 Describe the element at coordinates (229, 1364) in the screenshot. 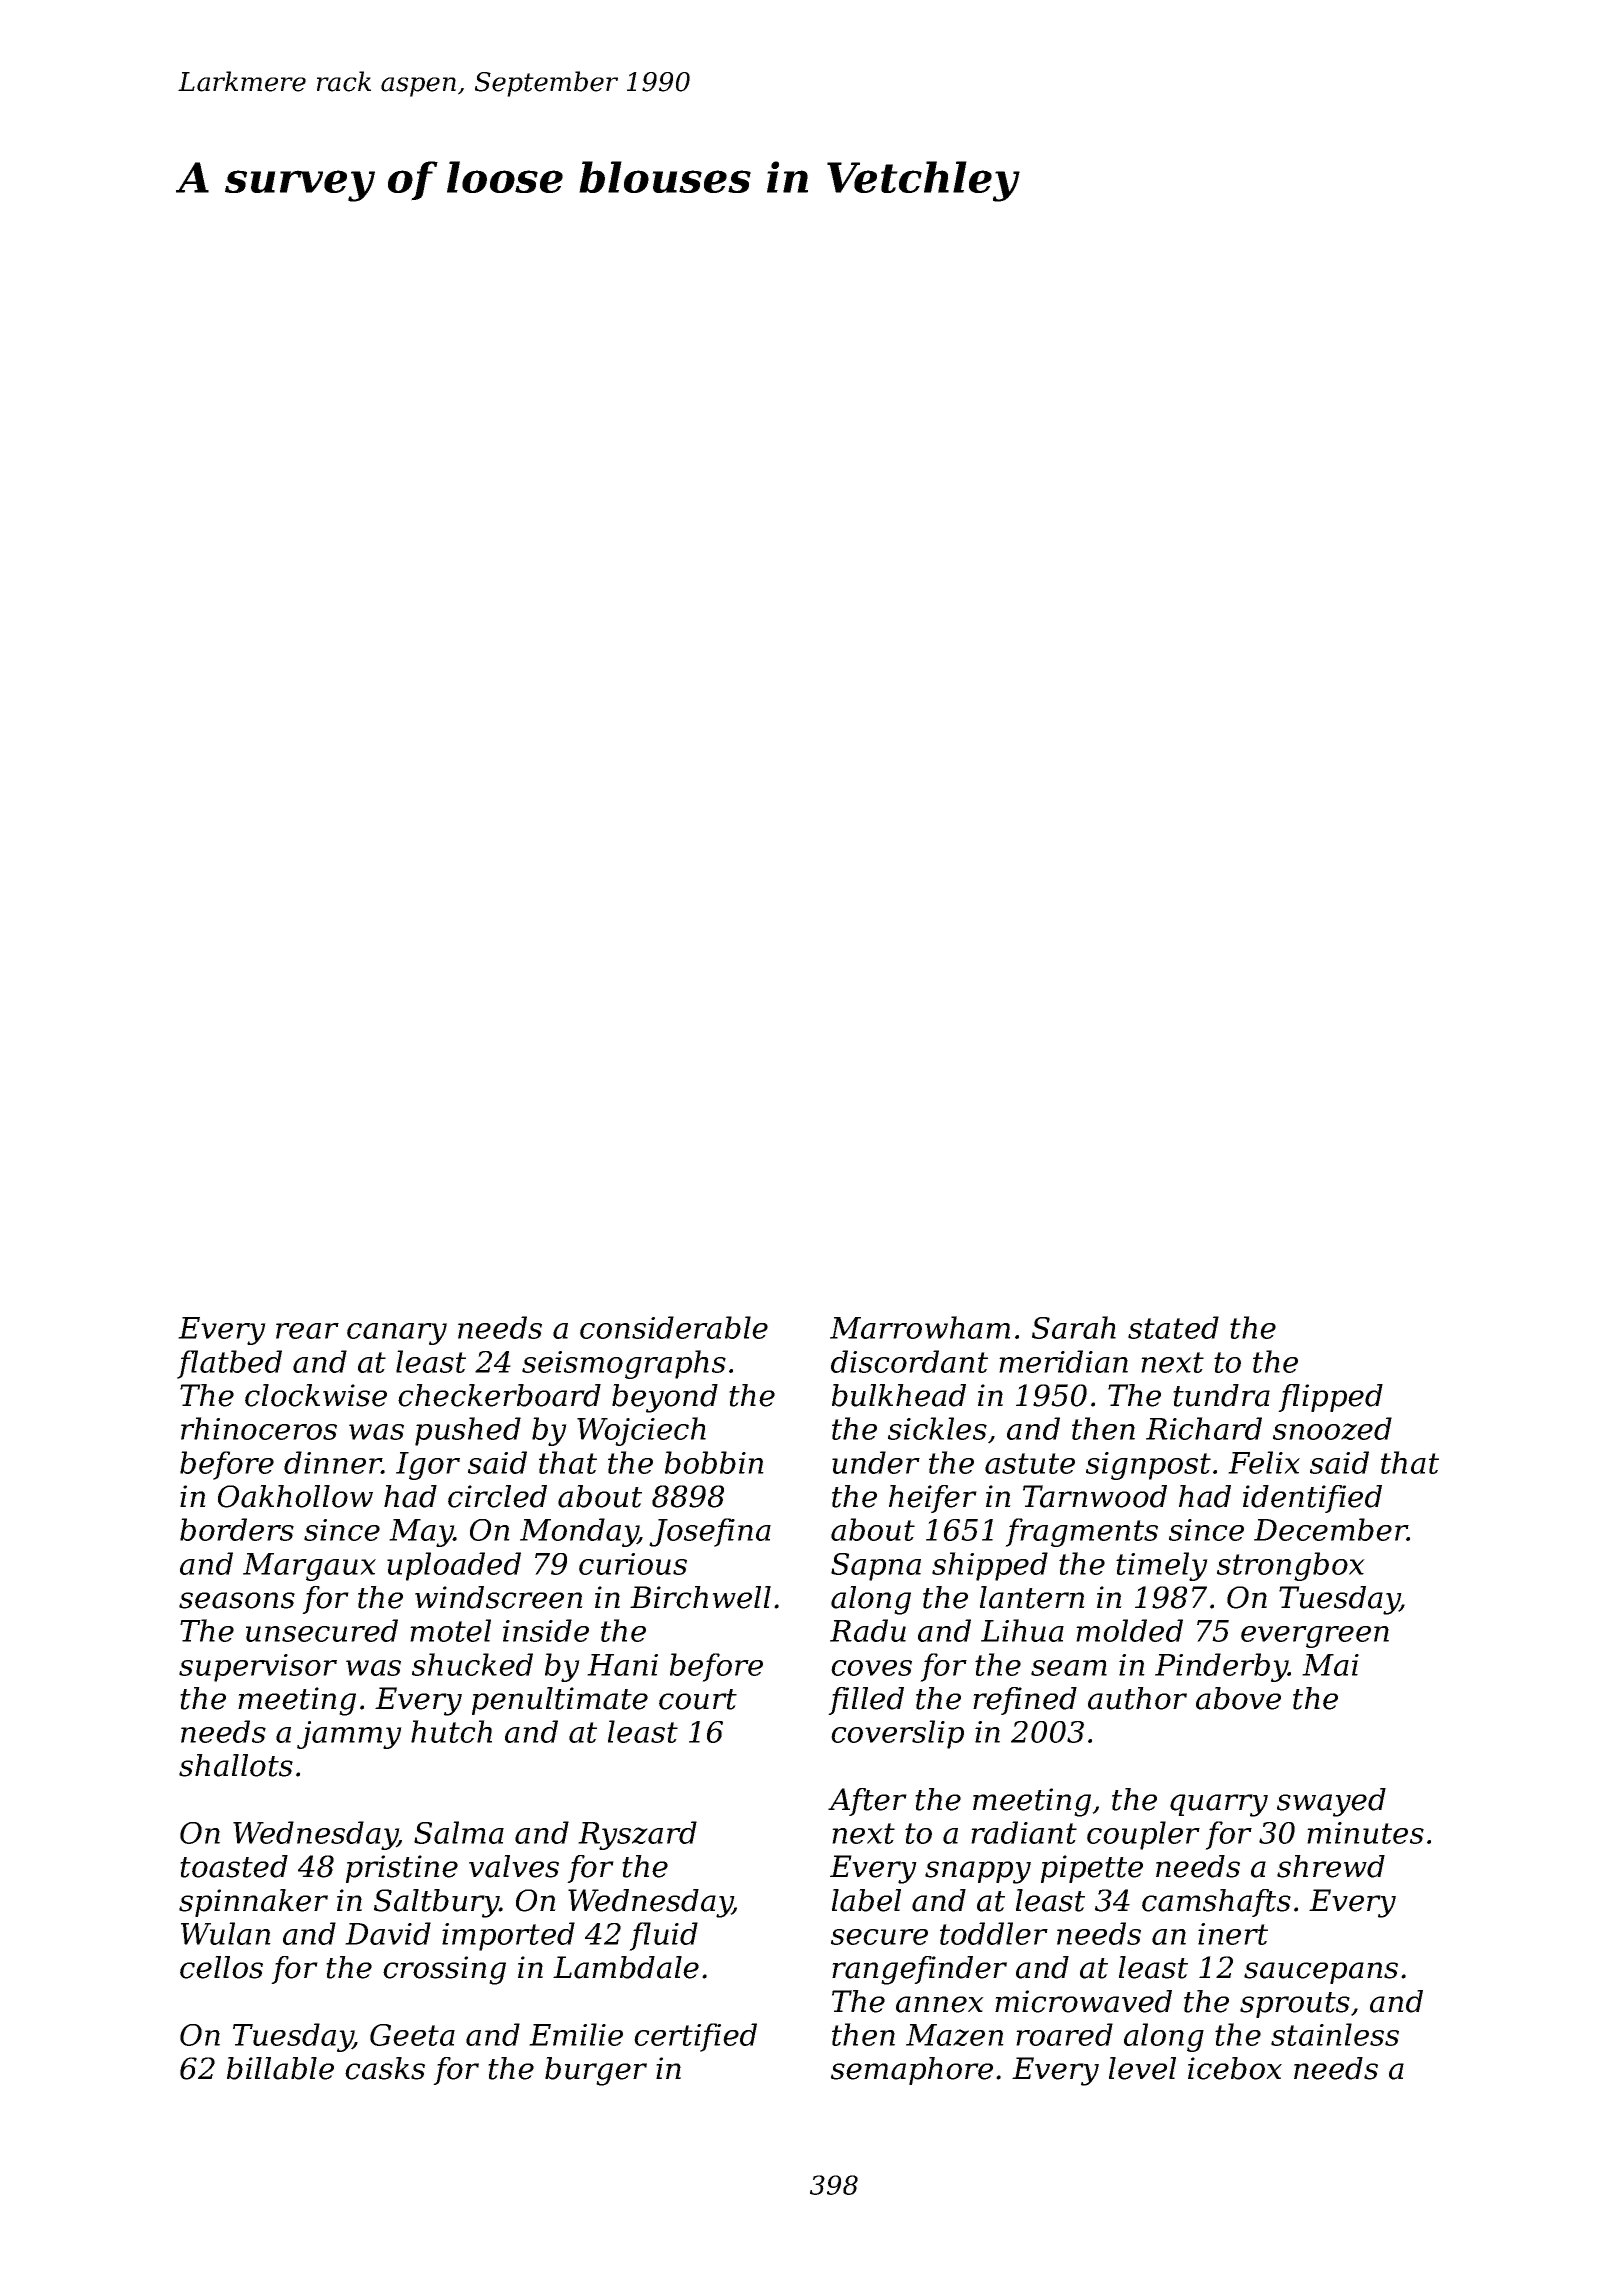

I see `flatbed` at that location.
